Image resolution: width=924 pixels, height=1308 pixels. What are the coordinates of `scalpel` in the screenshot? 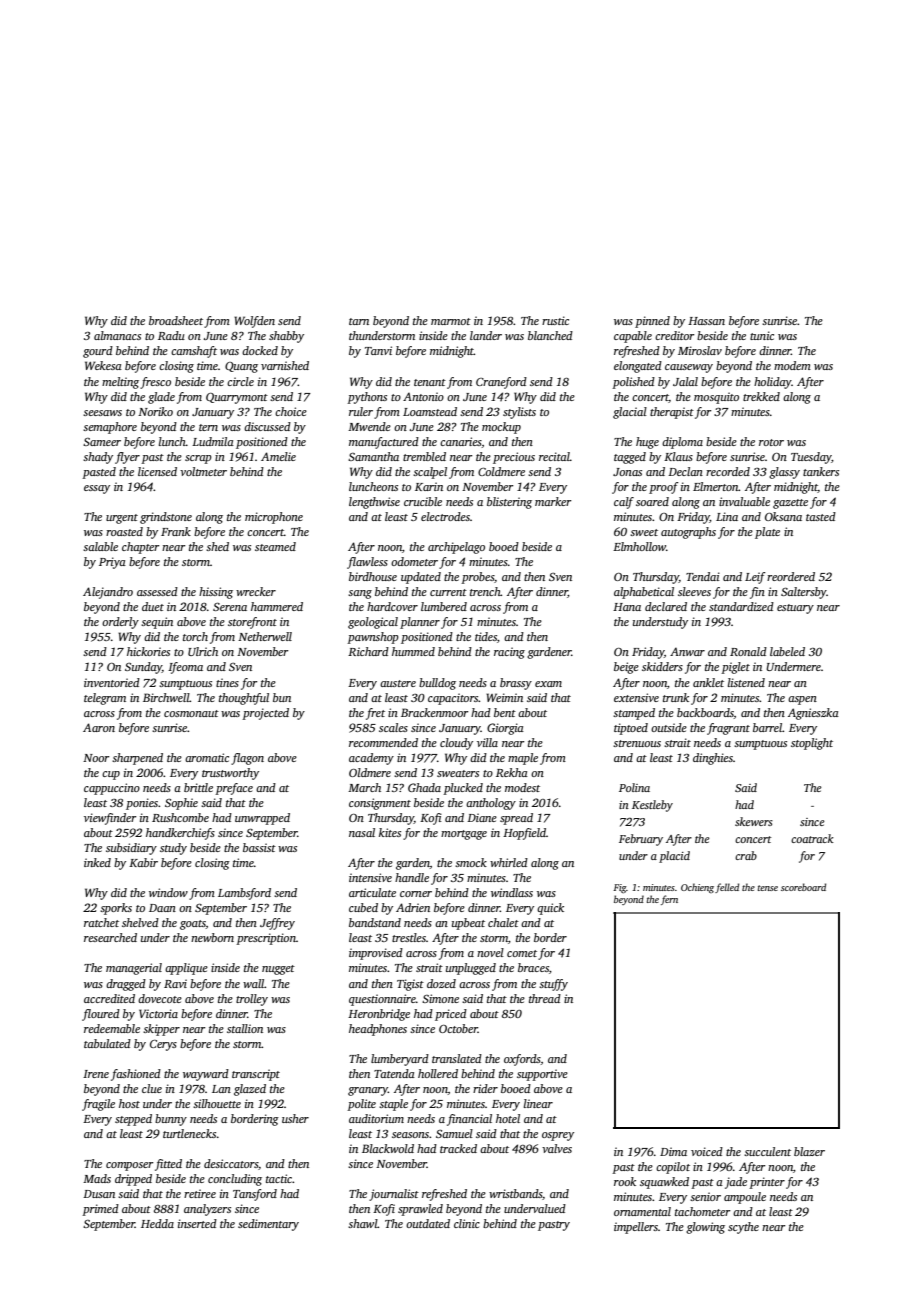 It's located at (430, 473).
